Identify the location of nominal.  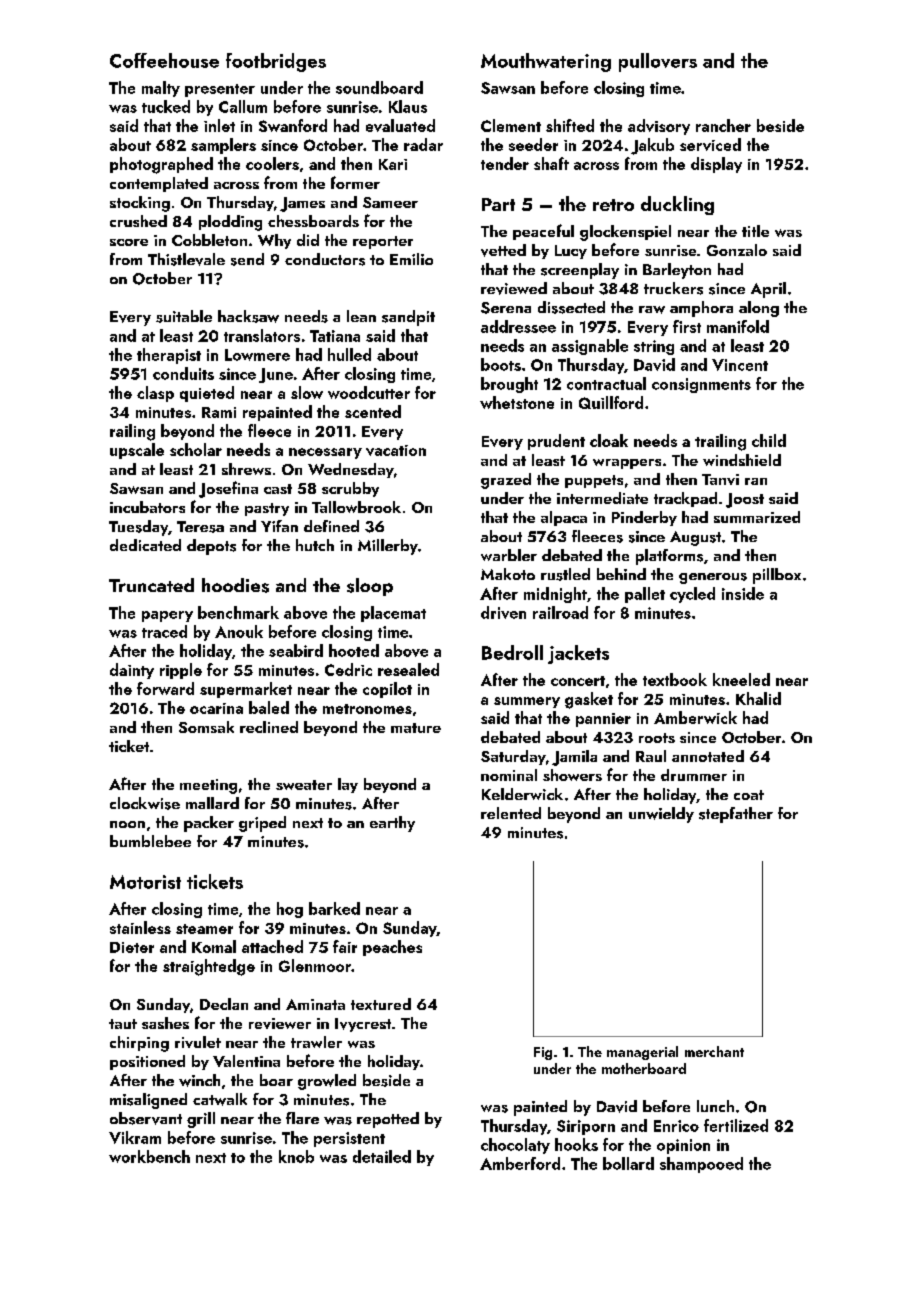
(509, 775).
